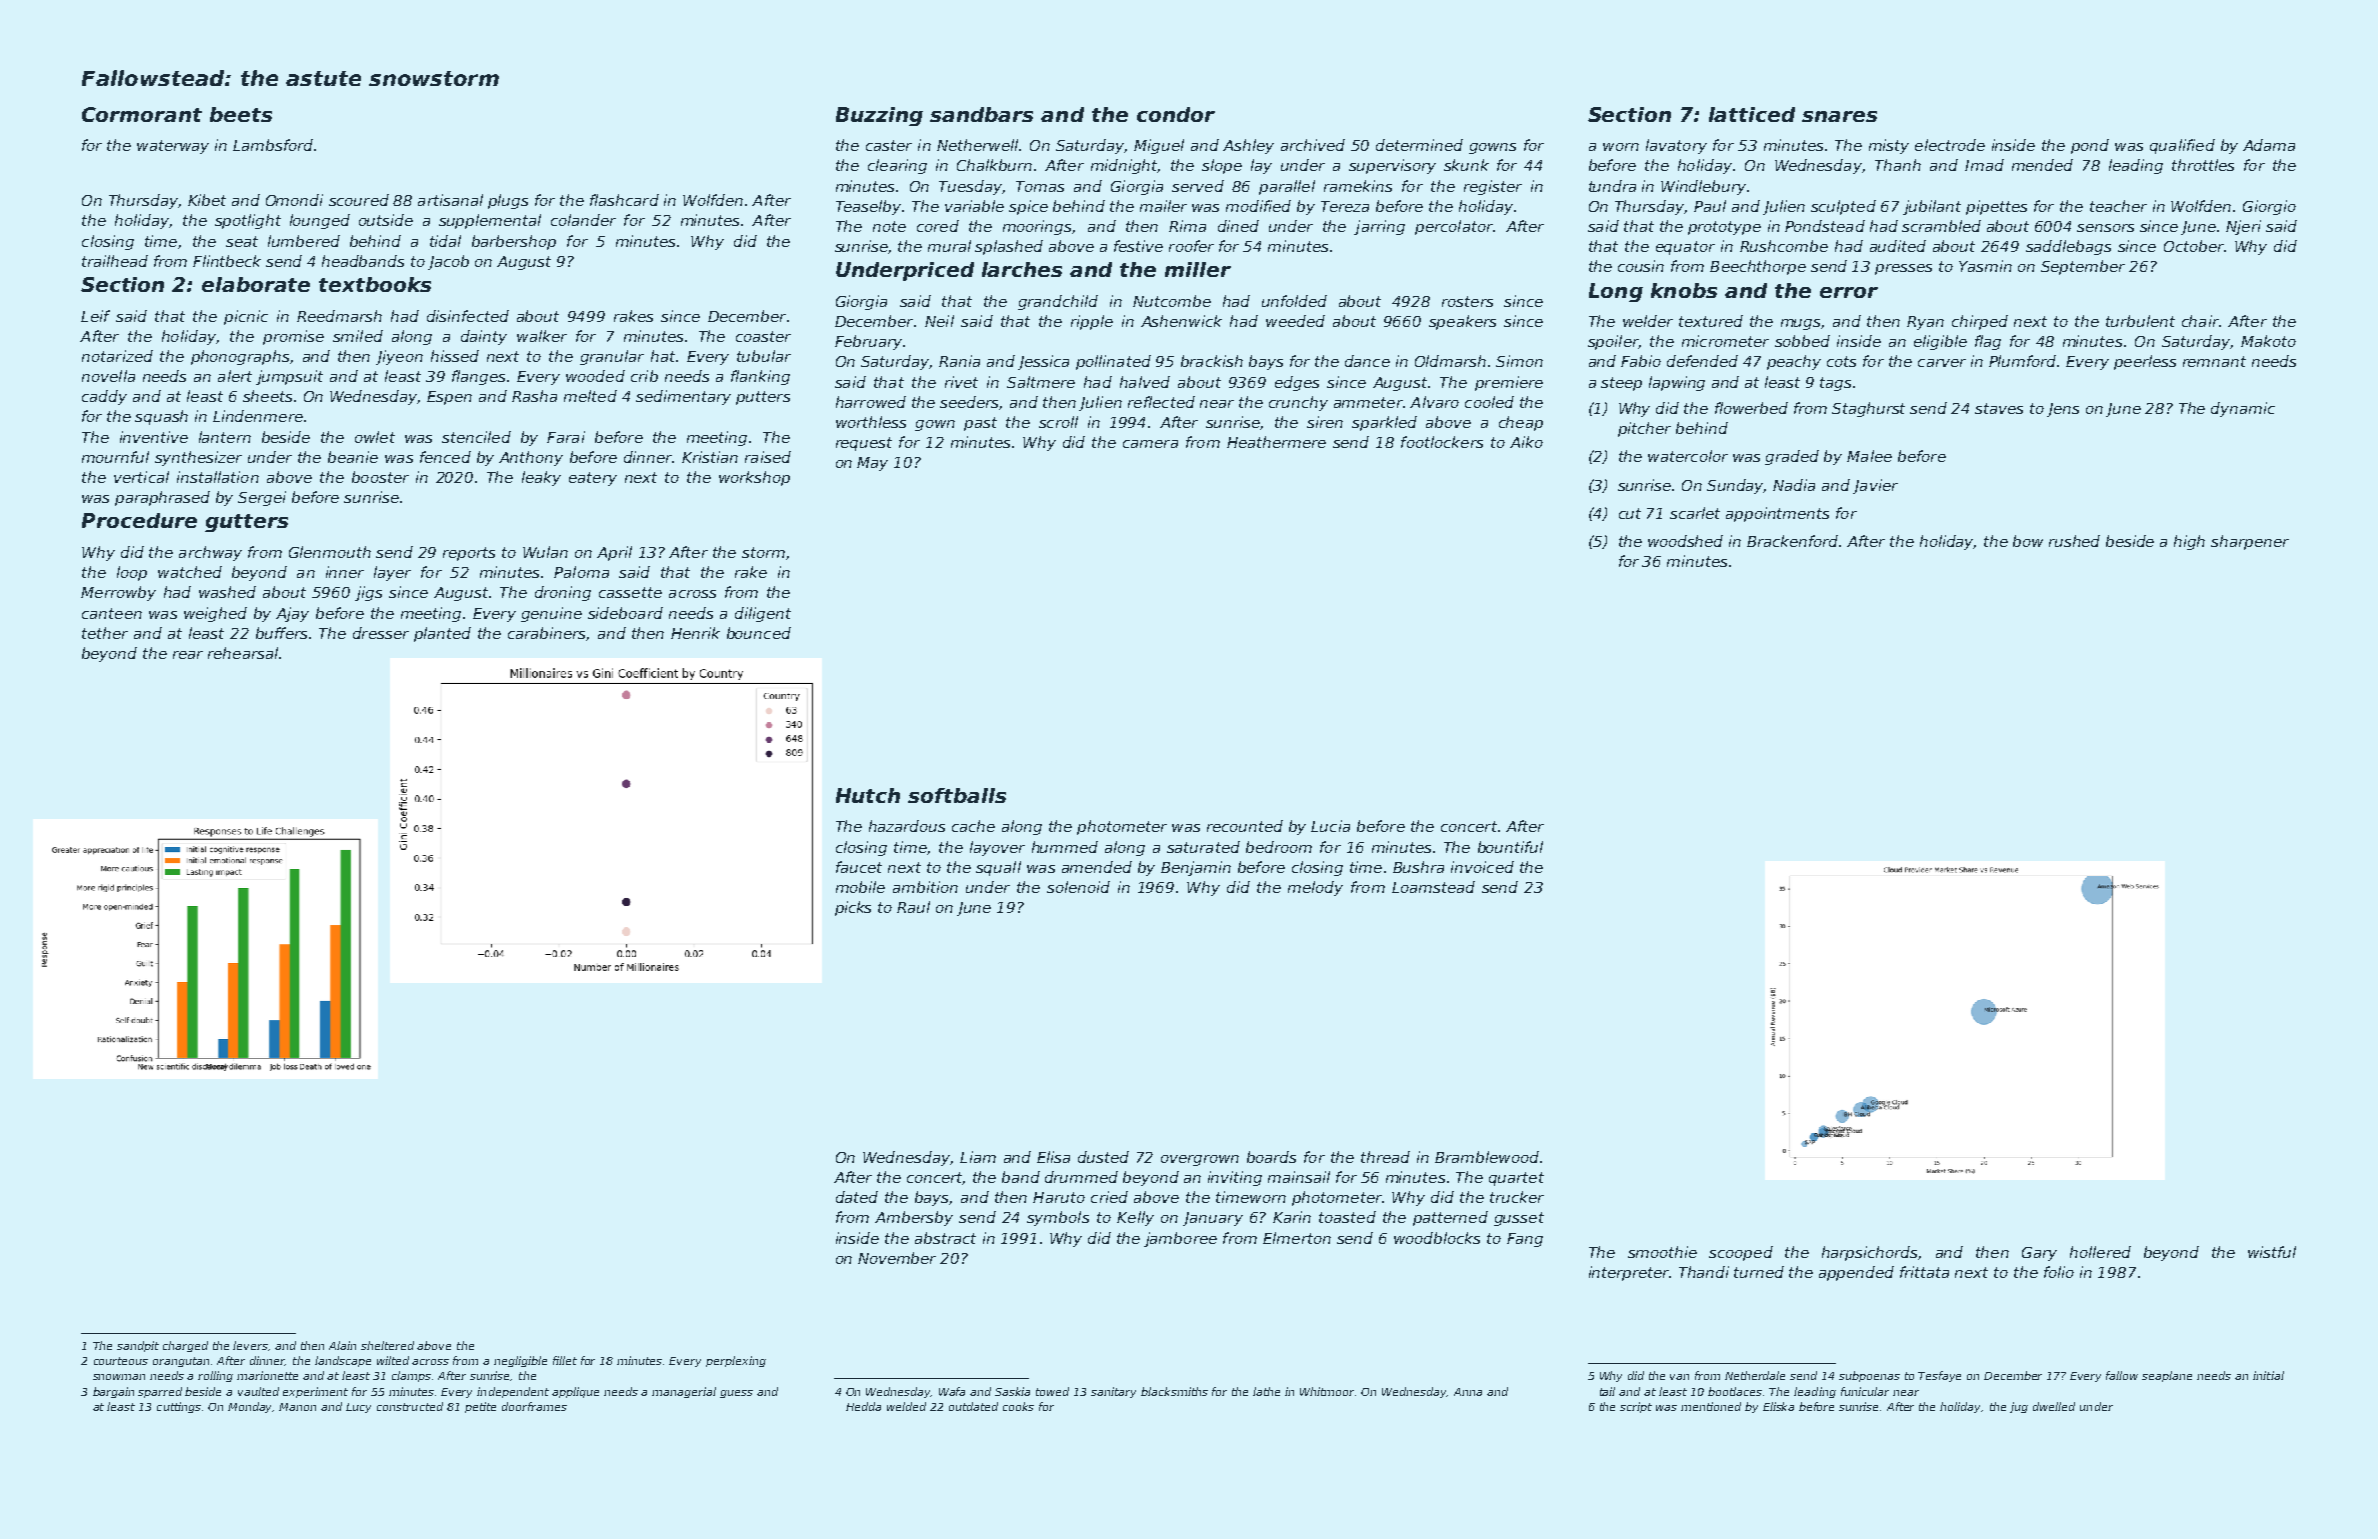  What do you see at coordinates (480, 1407) in the screenshot?
I see `petite` at bounding box center [480, 1407].
